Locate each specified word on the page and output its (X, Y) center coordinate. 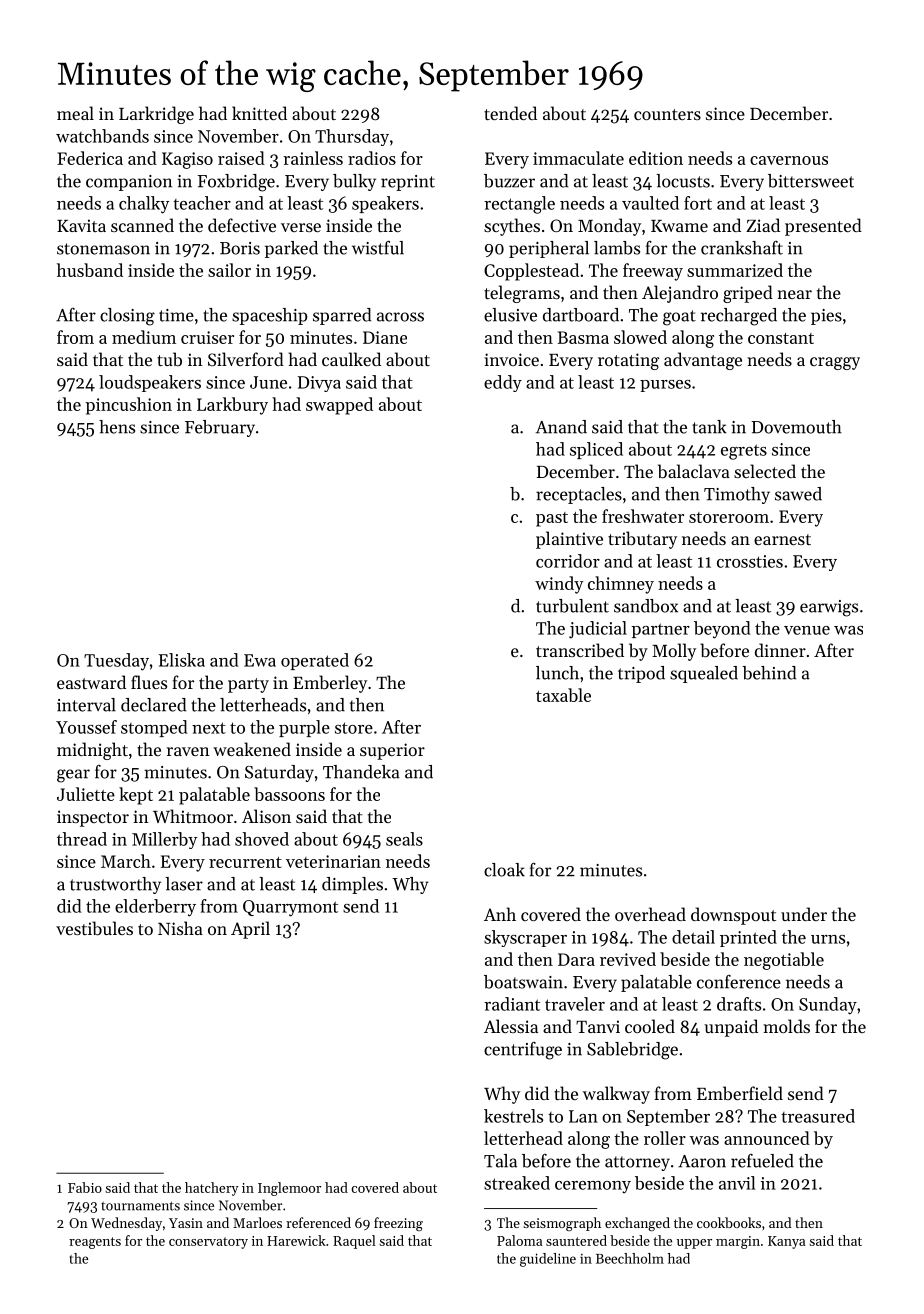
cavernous (789, 160)
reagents (95, 1243)
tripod (641, 674)
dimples (352, 885)
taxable (563, 695)
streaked (517, 1183)
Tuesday (116, 662)
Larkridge (156, 115)
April (250, 930)
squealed (704, 674)
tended (510, 113)
